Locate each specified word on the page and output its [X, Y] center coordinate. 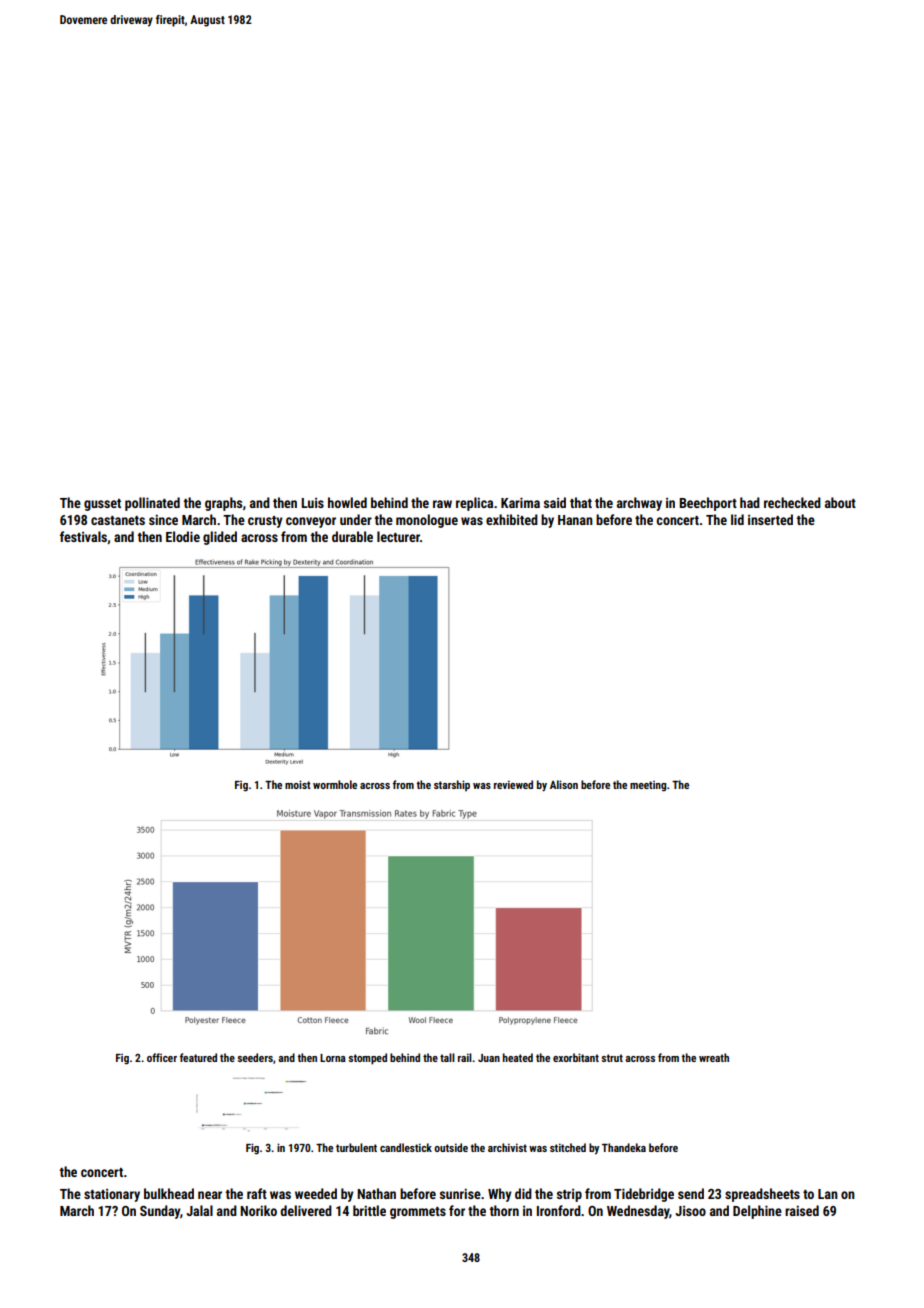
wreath [714, 1057]
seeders [255, 1057]
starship [452, 786]
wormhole [335, 784]
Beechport [708, 504]
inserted [770, 519]
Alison [564, 784]
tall [447, 1057]
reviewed [513, 784]
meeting [648, 786]
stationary [112, 1195]
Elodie [183, 536]
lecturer [398, 536]
